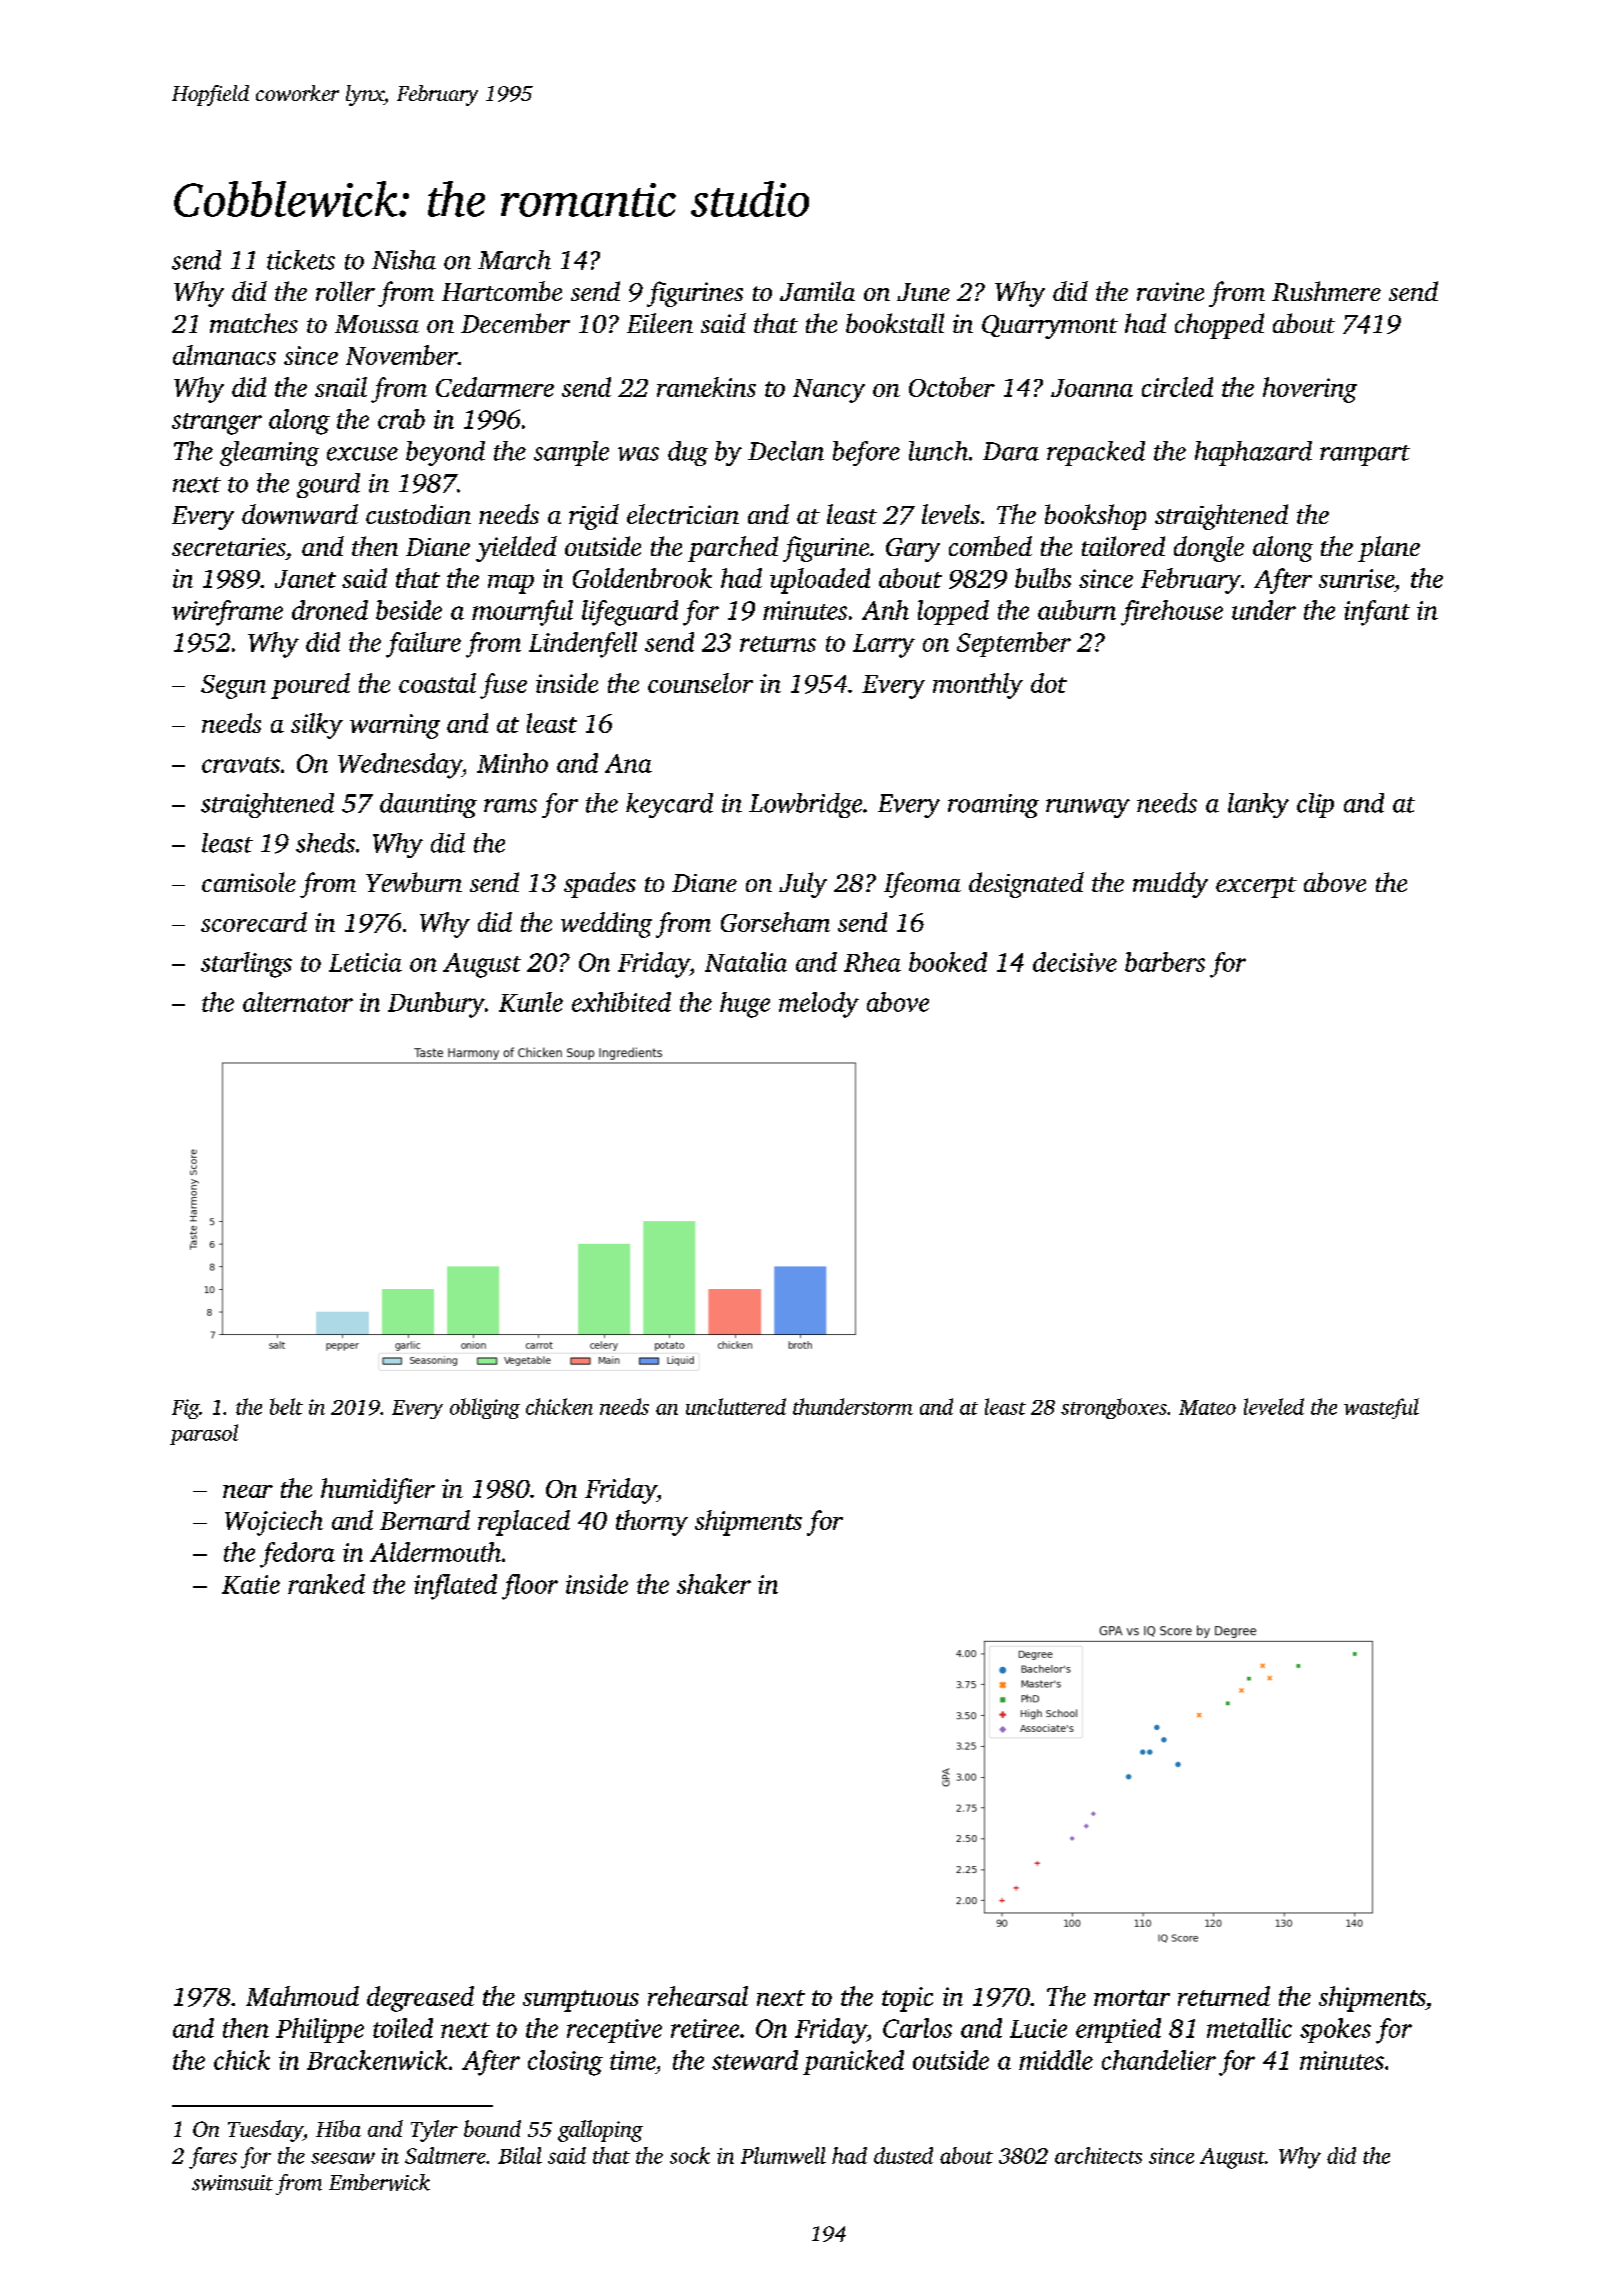 This image has height=2292, width=1620. I want to click on tailored, so click(1123, 546).
